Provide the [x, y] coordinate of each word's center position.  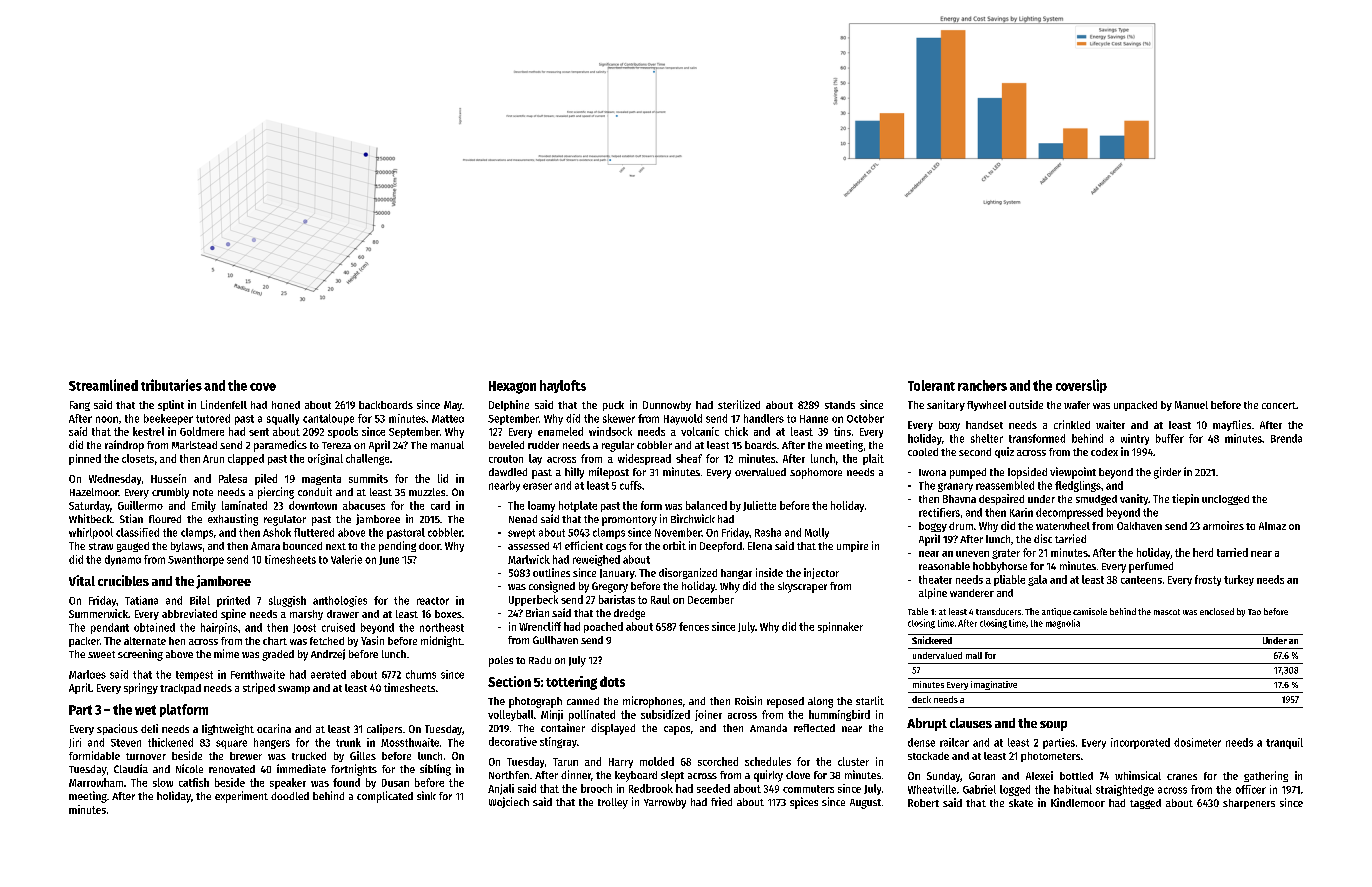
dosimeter [1197, 742]
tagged [1145, 804]
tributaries [171, 385]
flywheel [986, 406]
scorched [718, 761]
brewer [246, 756]
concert [1279, 405]
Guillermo [140, 505]
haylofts [563, 386]
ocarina [274, 728]
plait [873, 459]
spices [804, 803]
